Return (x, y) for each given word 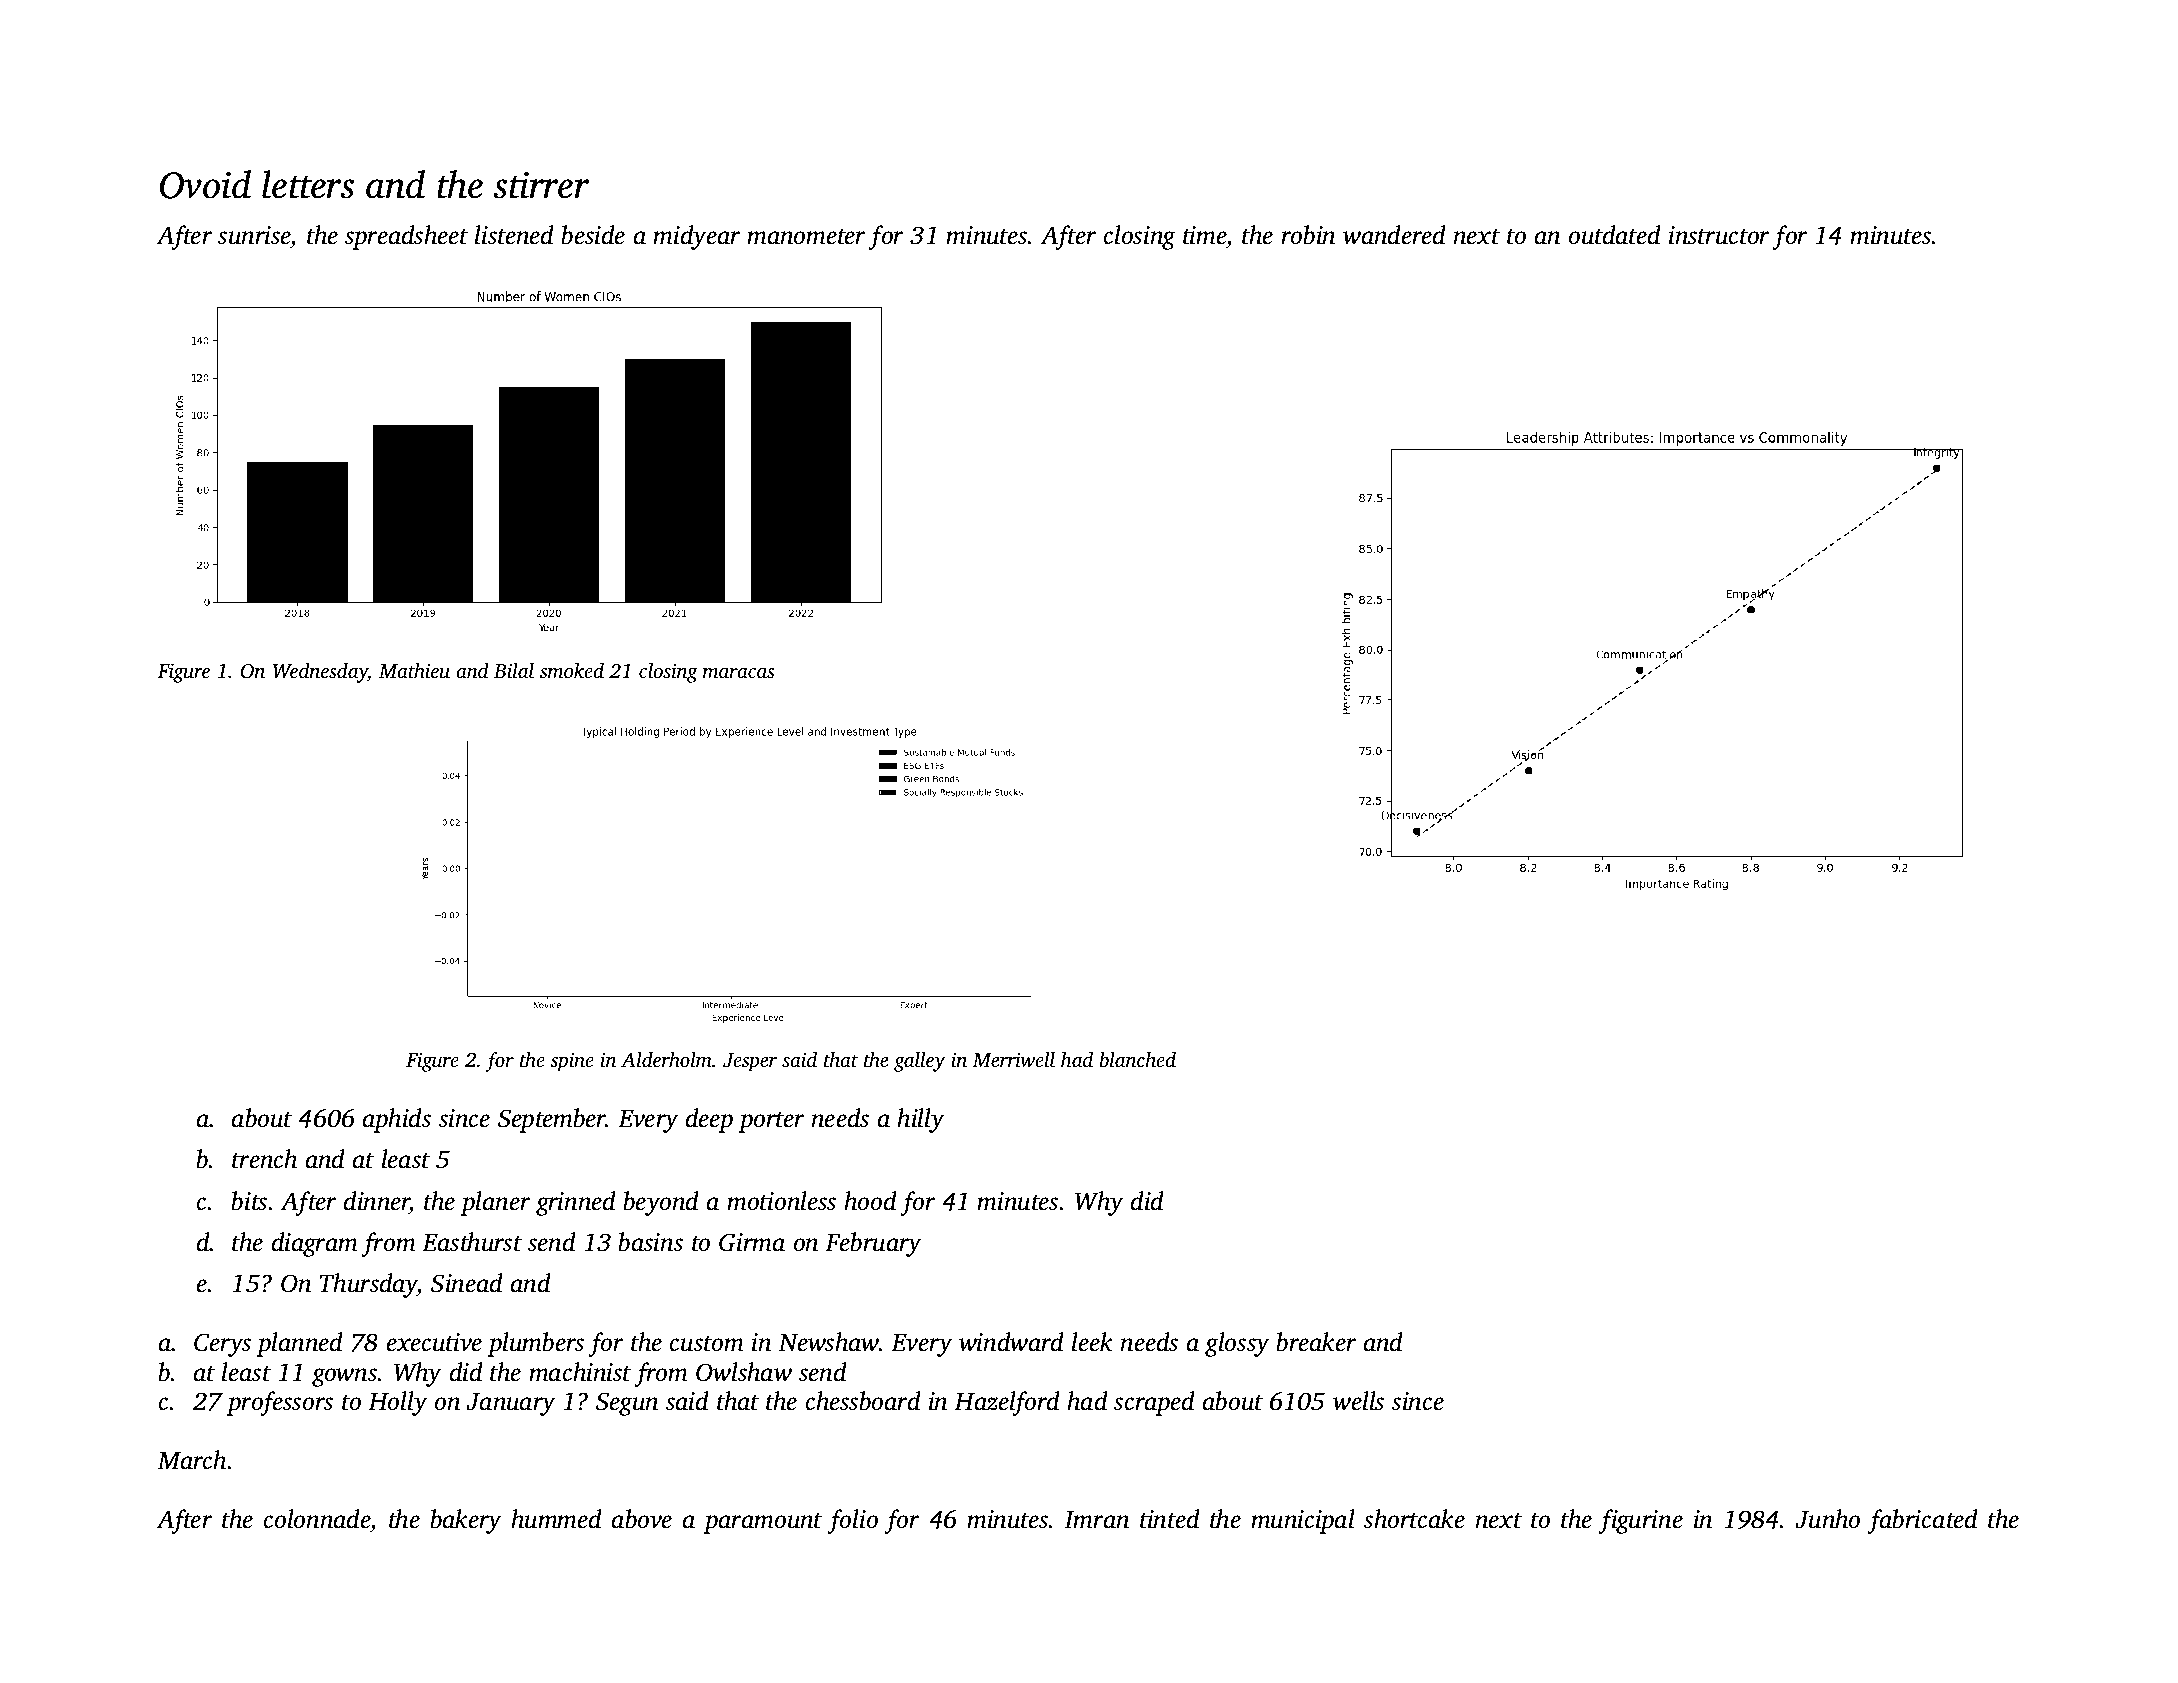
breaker (1316, 1342)
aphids (397, 1120)
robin (1308, 235)
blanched (1138, 1059)
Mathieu (414, 670)
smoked (572, 670)
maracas (739, 673)
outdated (1615, 235)
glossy (1237, 1344)
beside (593, 235)
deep (709, 1120)
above (642, 1519)
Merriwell (1013, 1059)
